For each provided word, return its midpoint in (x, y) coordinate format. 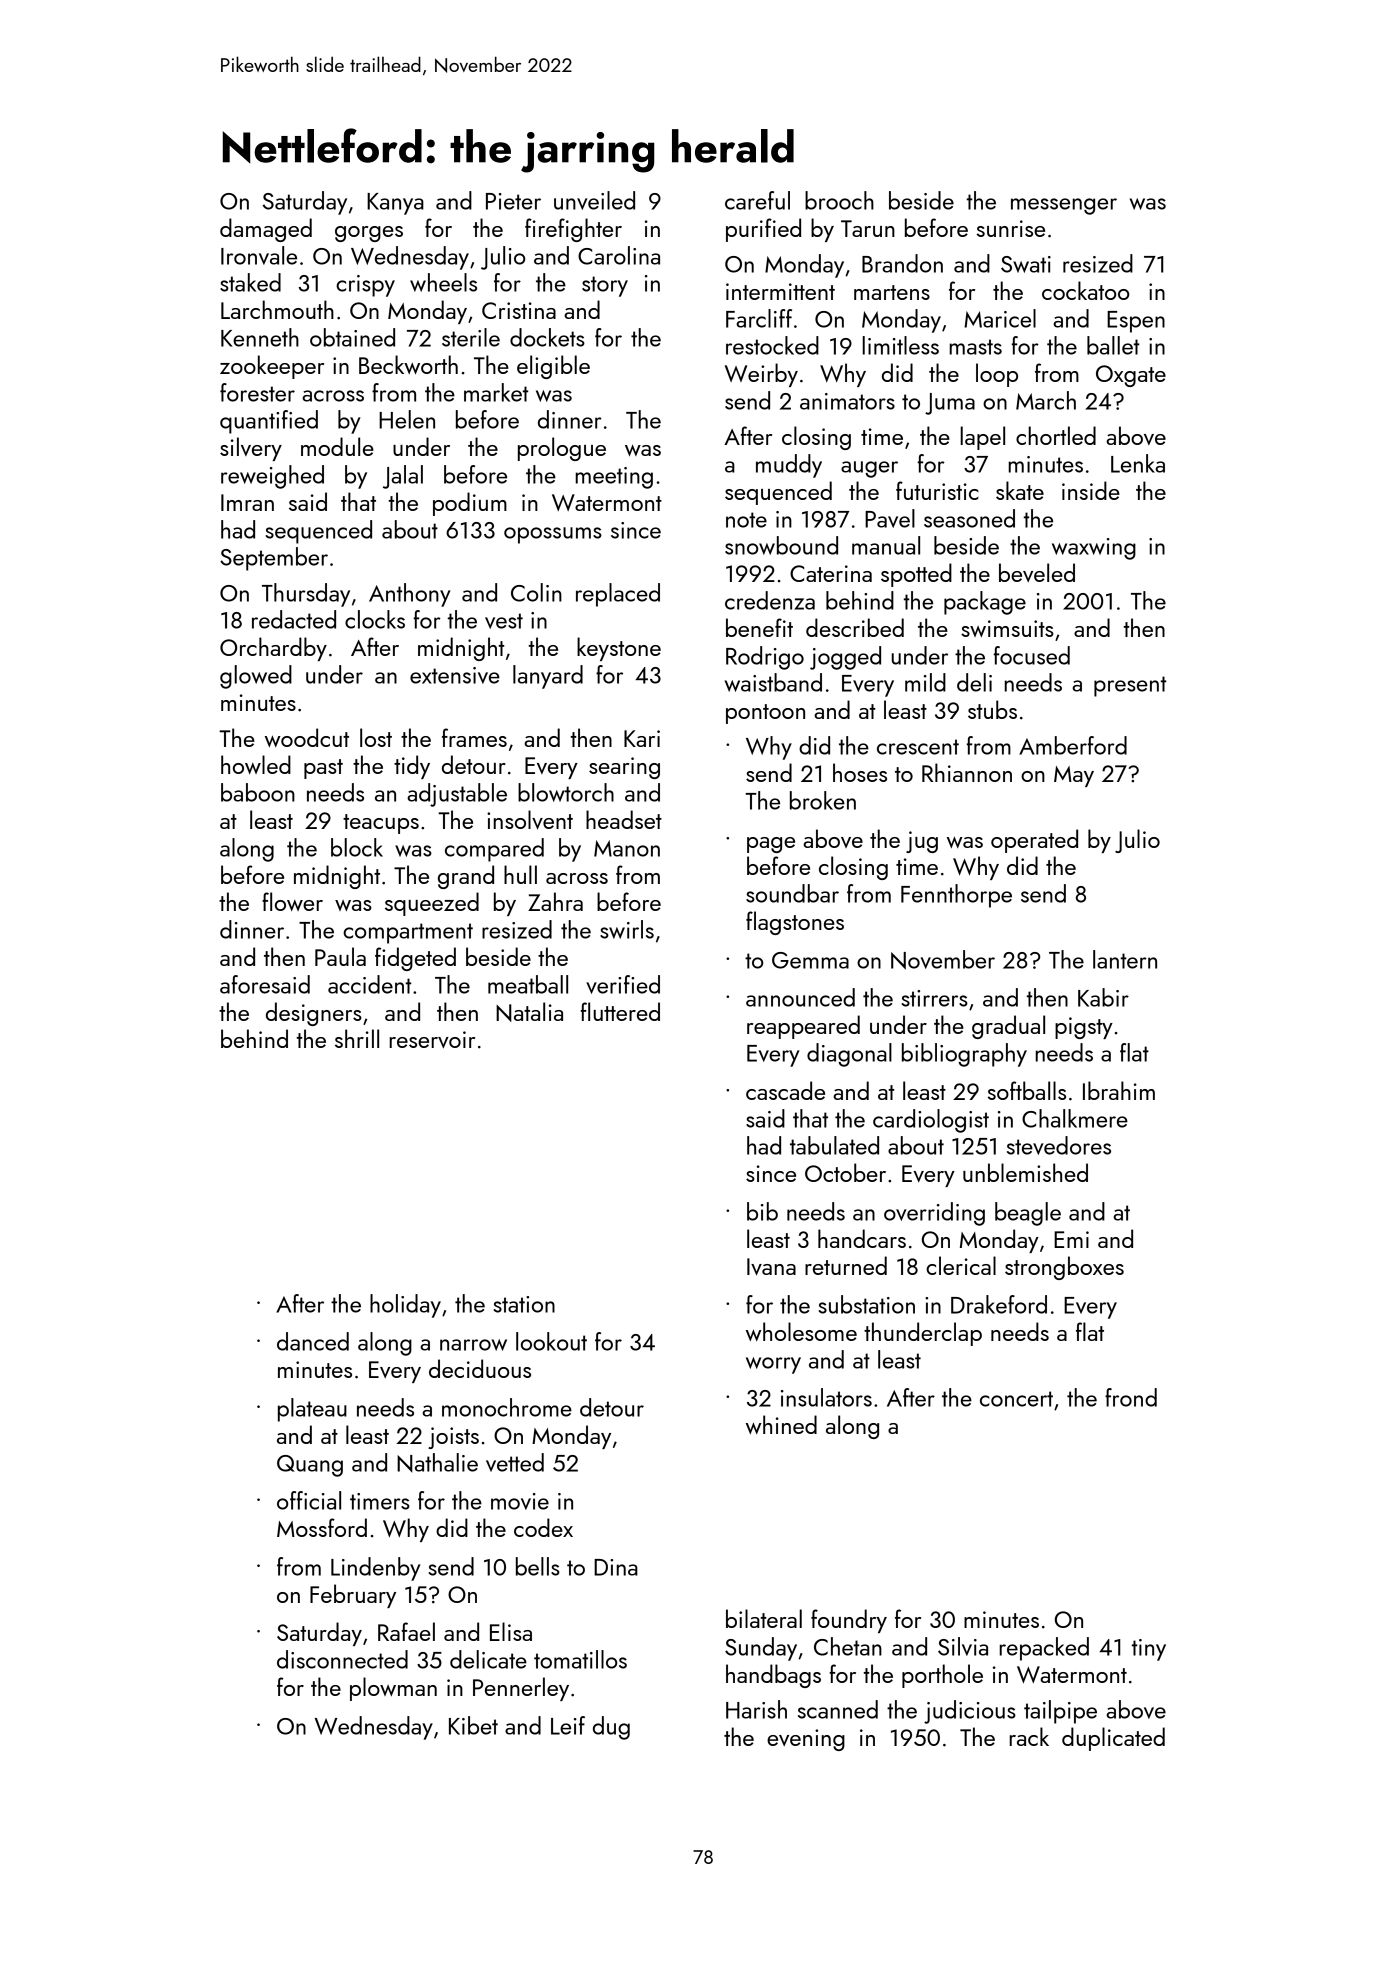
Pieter (513, 201)
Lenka (1138, 463)
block (357, 847)
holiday (405, 1306)
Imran (247, 502)
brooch (839, 200)
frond (1131, 1397)
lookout (551, 1341)
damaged (266, 230)
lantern (1125, 959)
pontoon (765, 714)
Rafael (406, 1631)
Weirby (761, 375)
